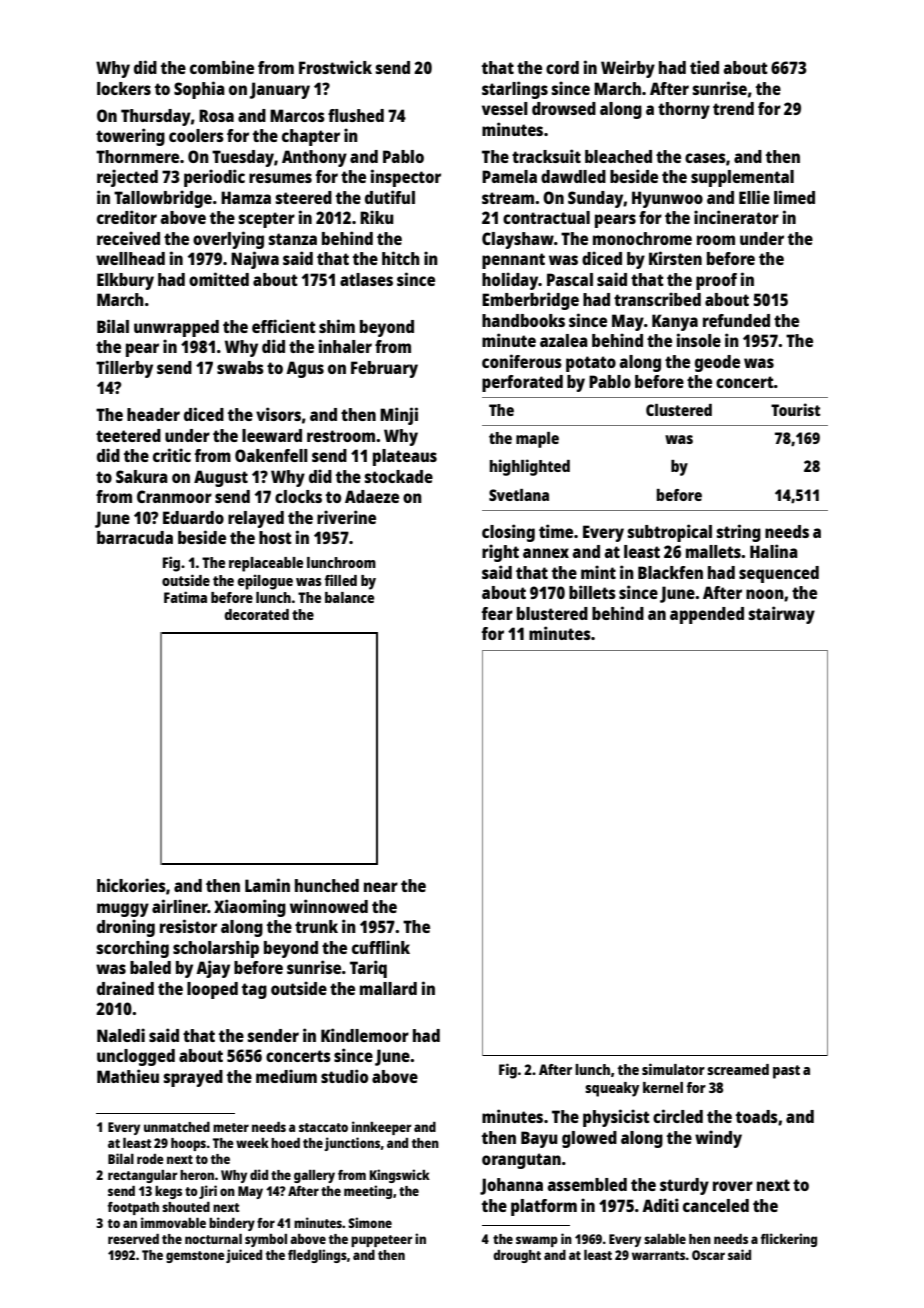 This screenshot has width=924, height=1308. I want to click on cord, so click(562, 67).
